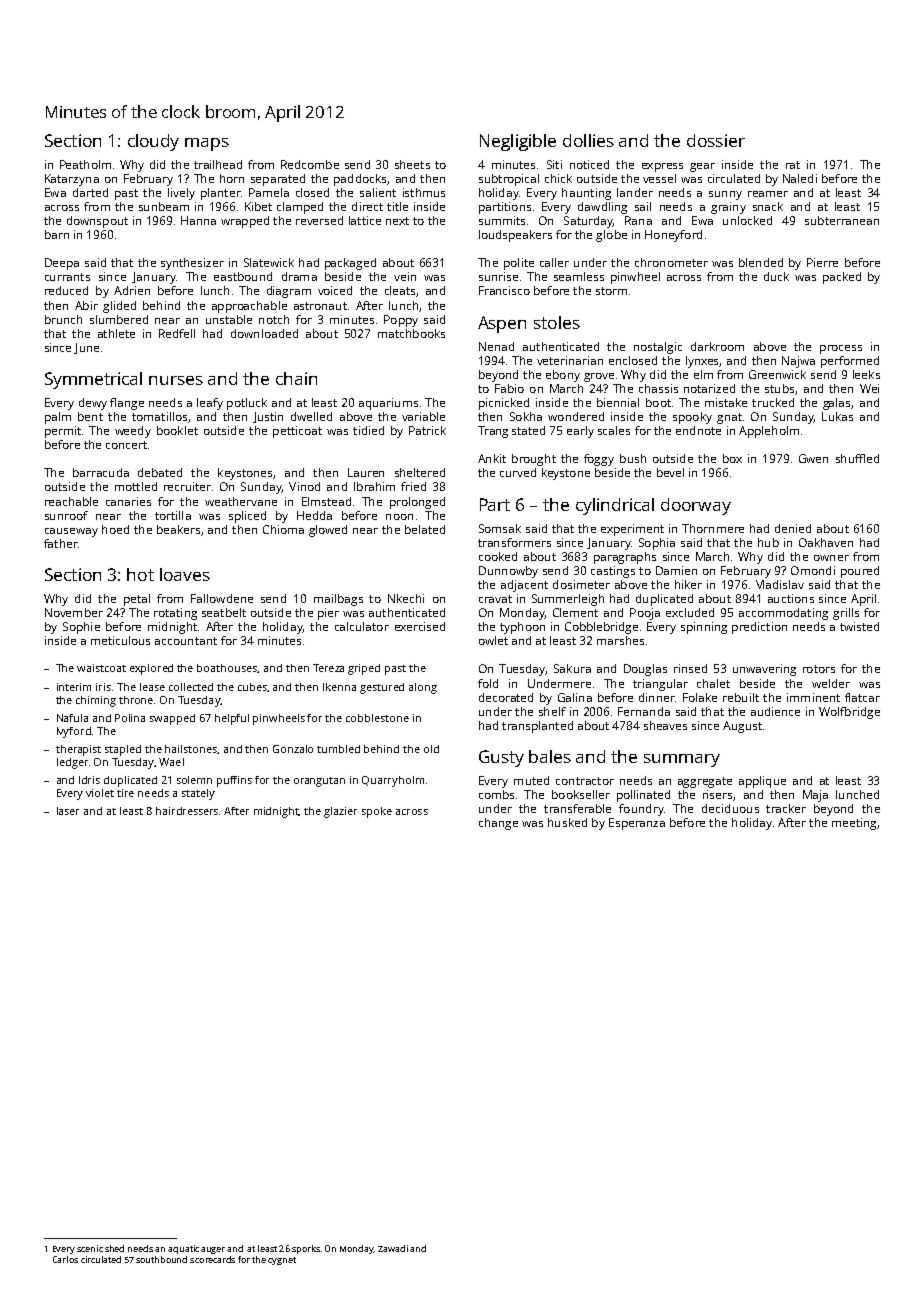 The image size is (924, 1308). I want to click on Naledi, so click(800, 178).
